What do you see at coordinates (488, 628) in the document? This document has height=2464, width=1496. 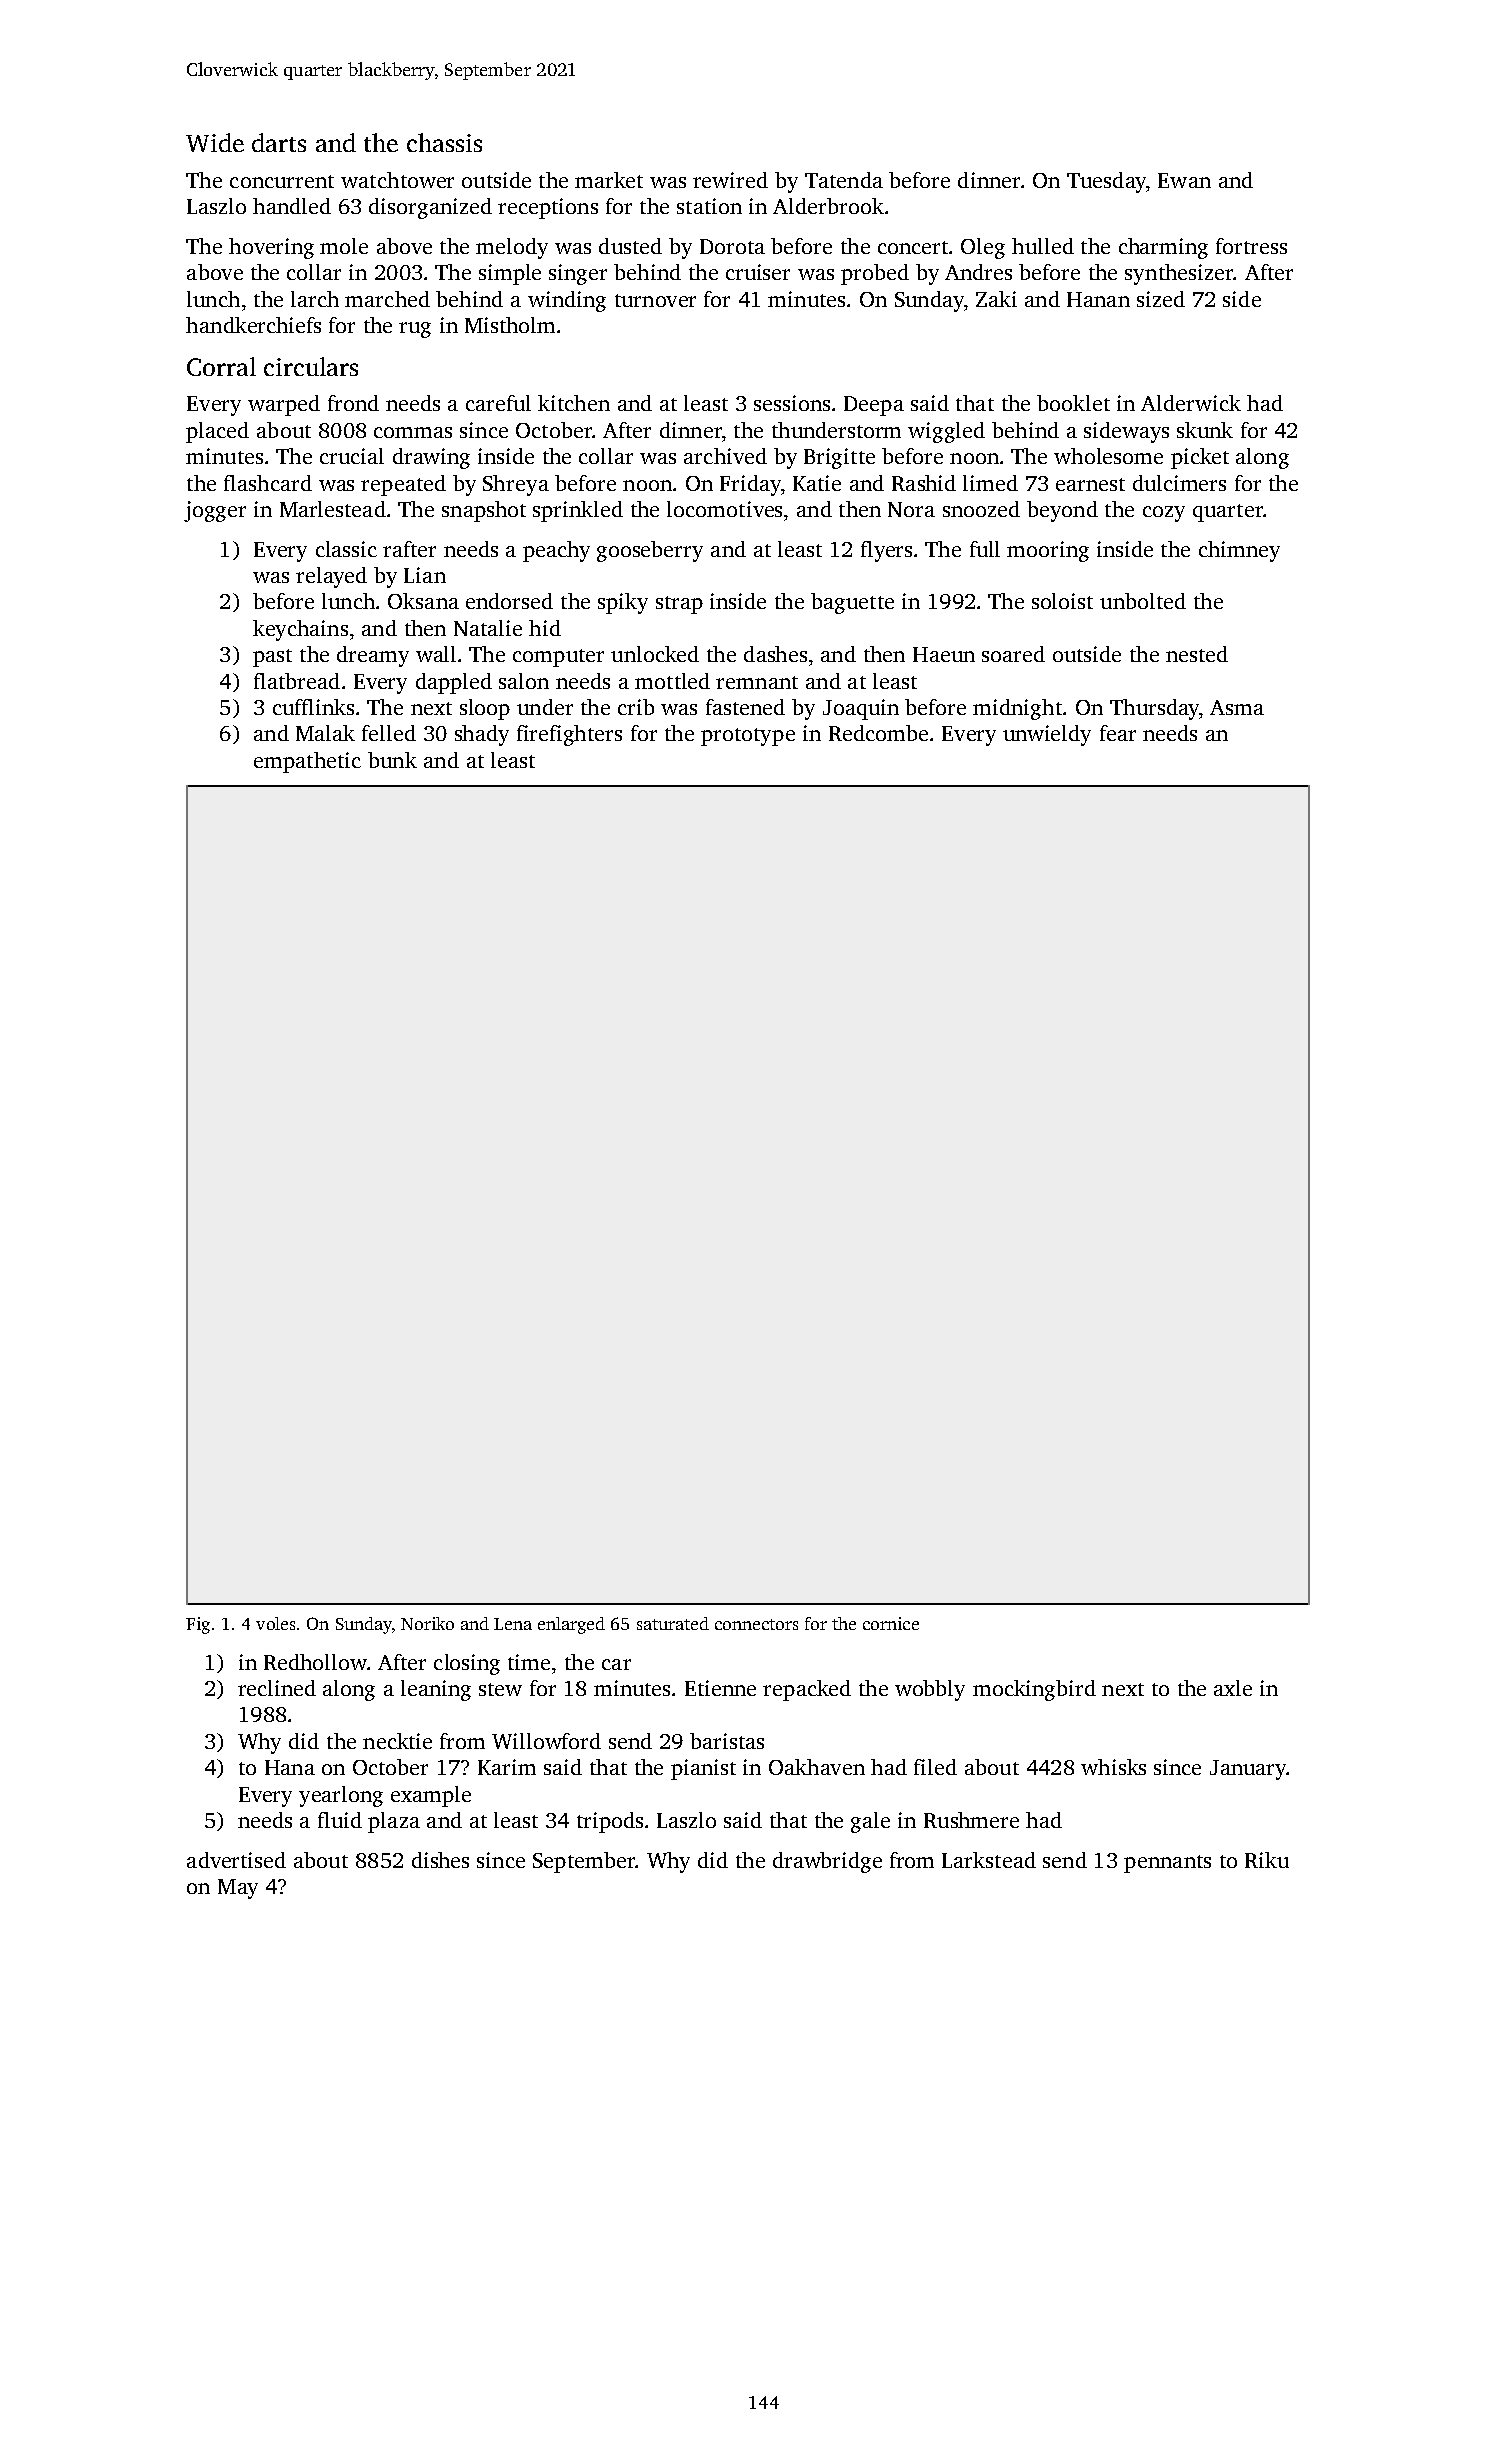 I see `Natalie` at bounding box center [488, 628].
